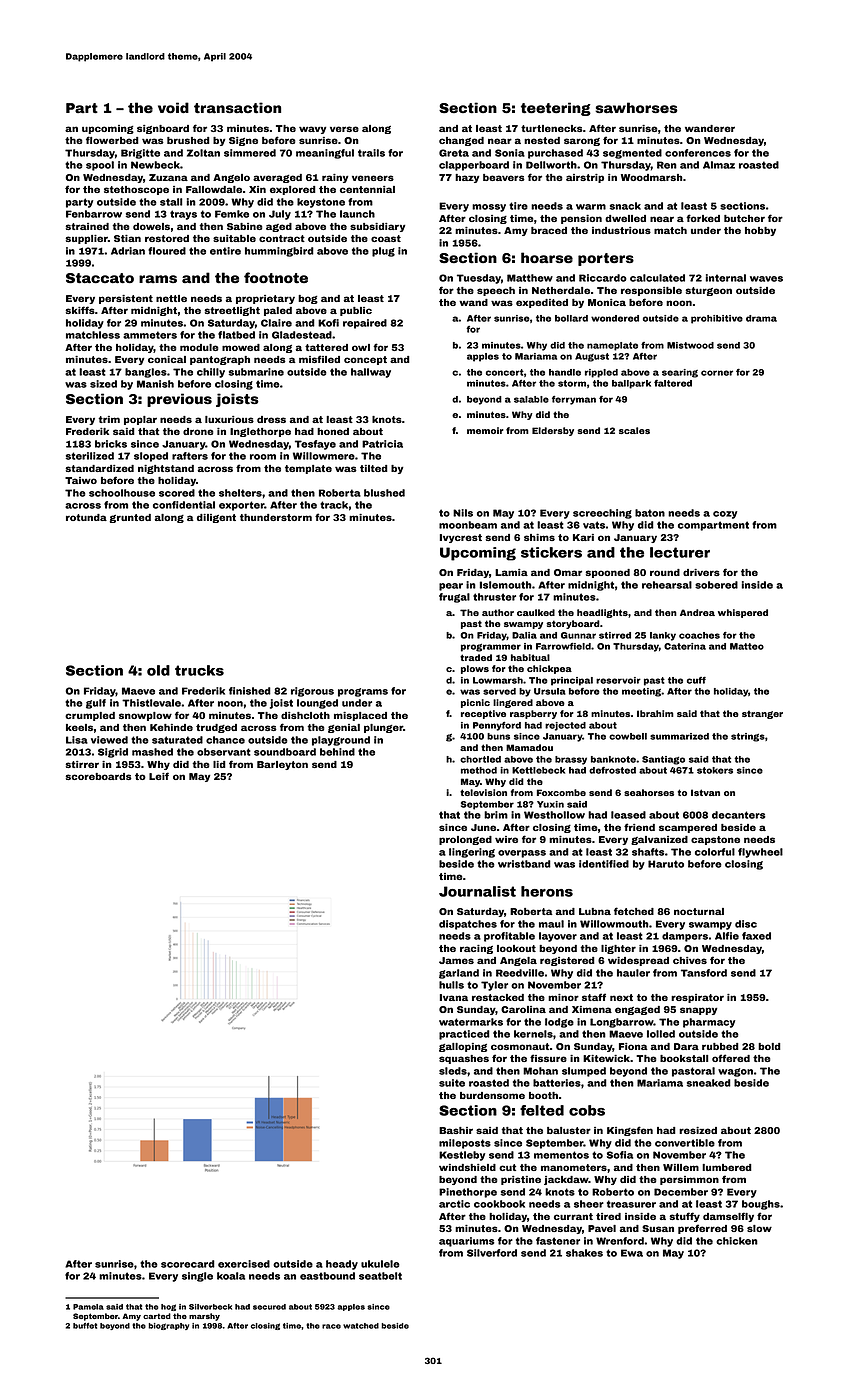 Image resolution: width=849 pixels, height=1400 pixels. I want to click on Pamela, so click(88, 1307).
